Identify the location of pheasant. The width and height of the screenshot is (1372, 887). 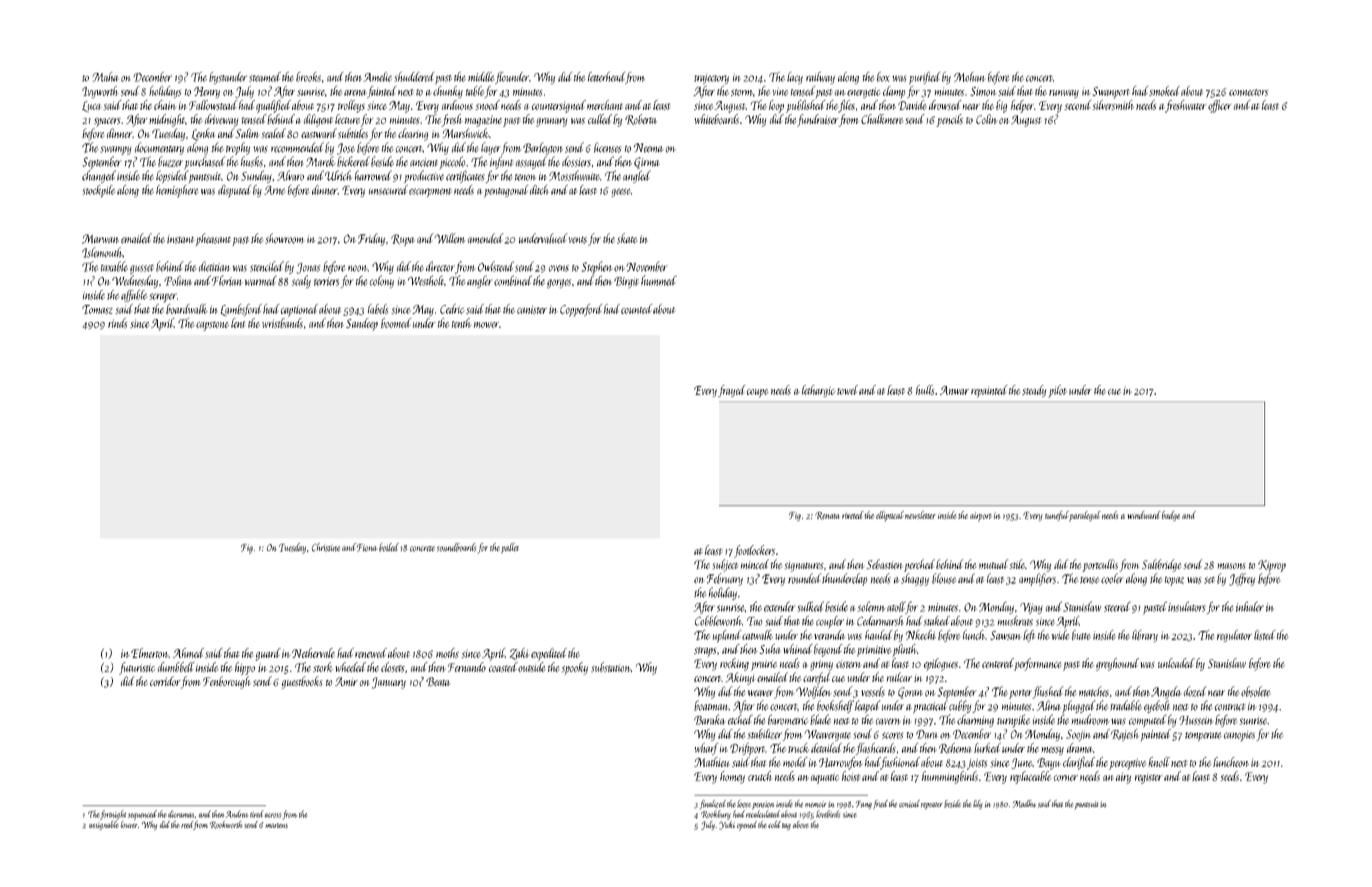
(213, 239).
